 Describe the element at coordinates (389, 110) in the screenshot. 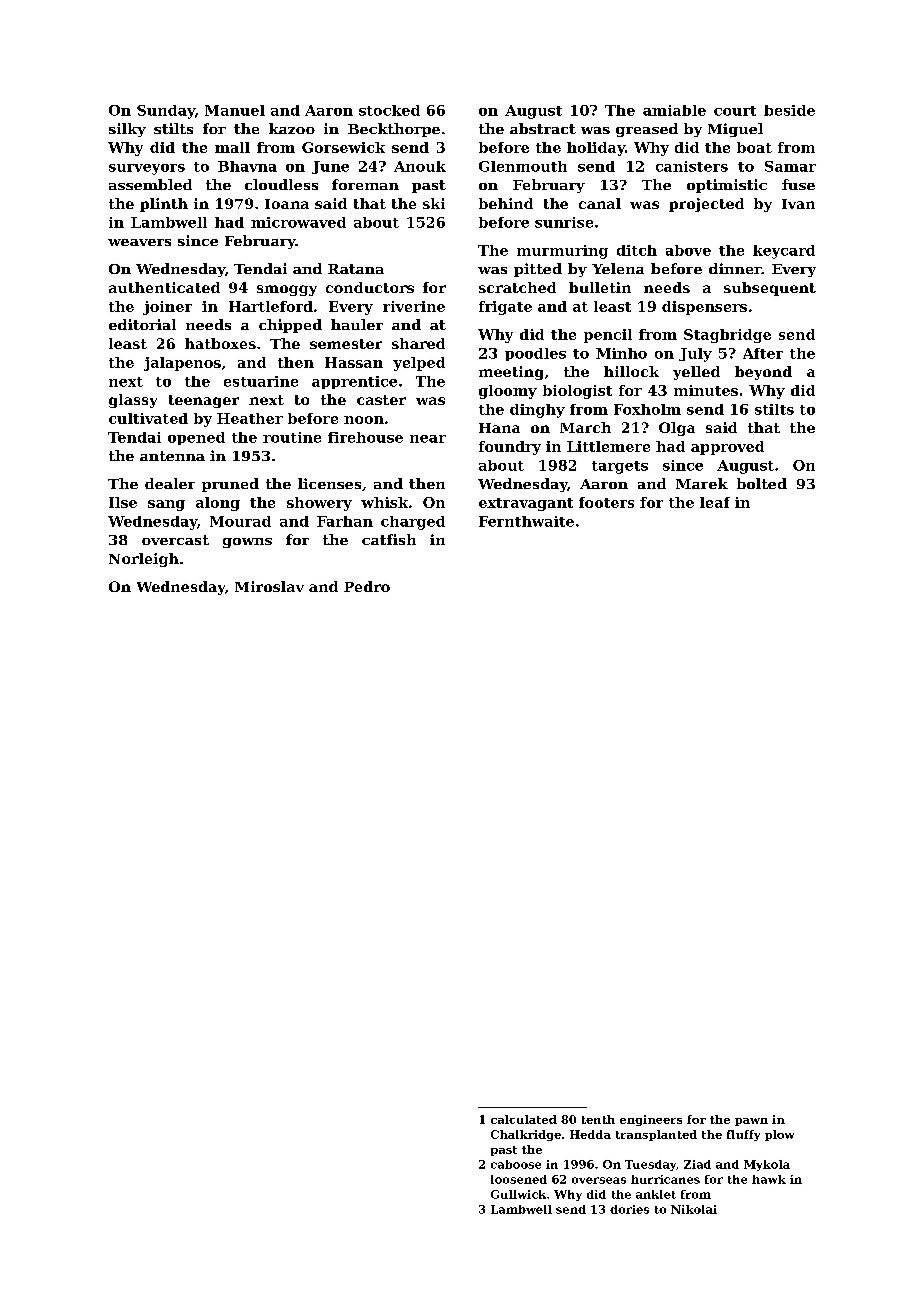

I see `stocked` at that location.
